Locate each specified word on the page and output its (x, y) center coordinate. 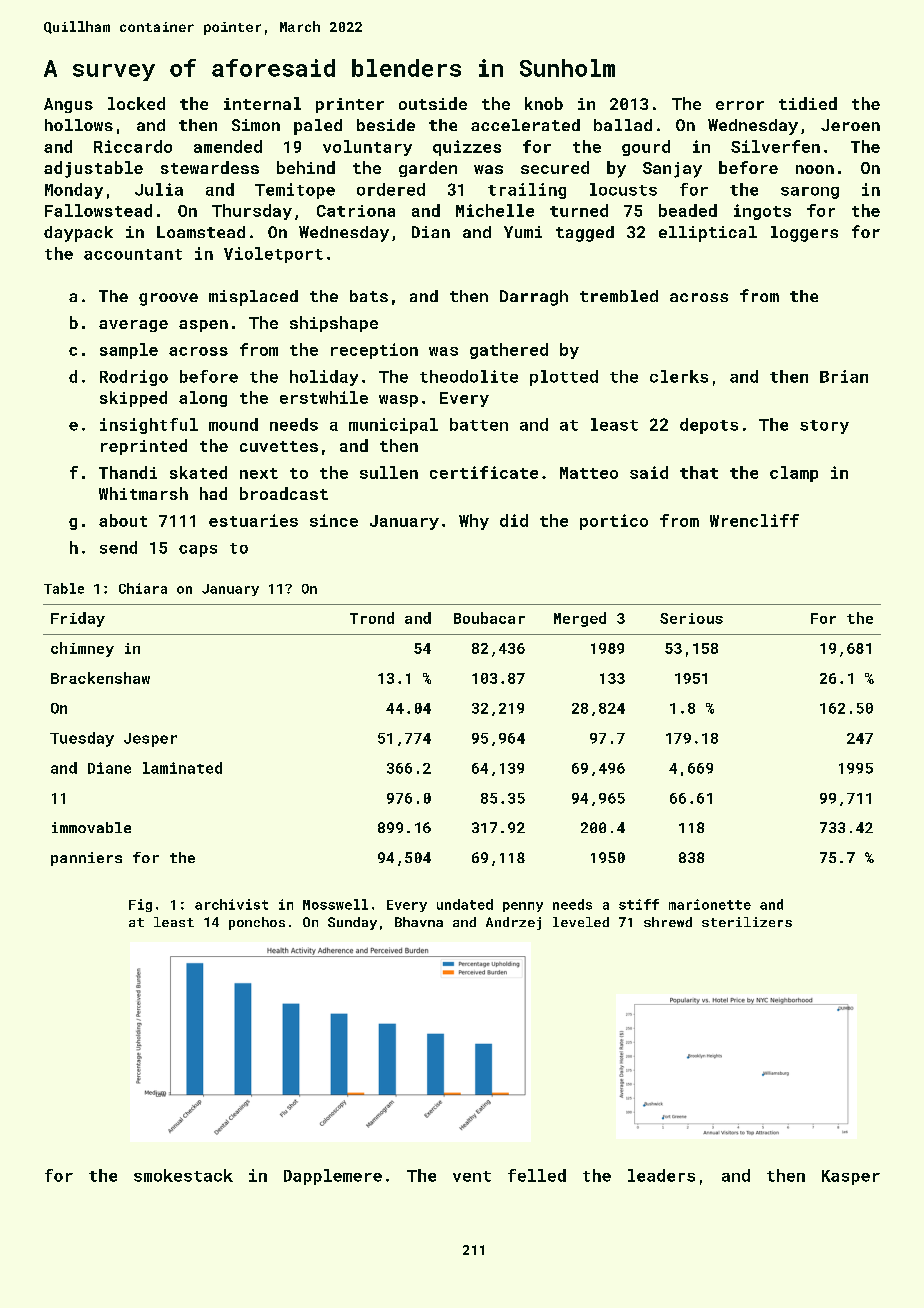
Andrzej (513, 923)
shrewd (668, 922)
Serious (691, 618)
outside (433, 103)
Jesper (150, 740)
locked (136, 103)
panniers (86, 859)
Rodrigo (134, 378)
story (824, 427)
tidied (808, 103)
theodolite (469, 376)
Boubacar (489, 618)
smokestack (183, 1175)
